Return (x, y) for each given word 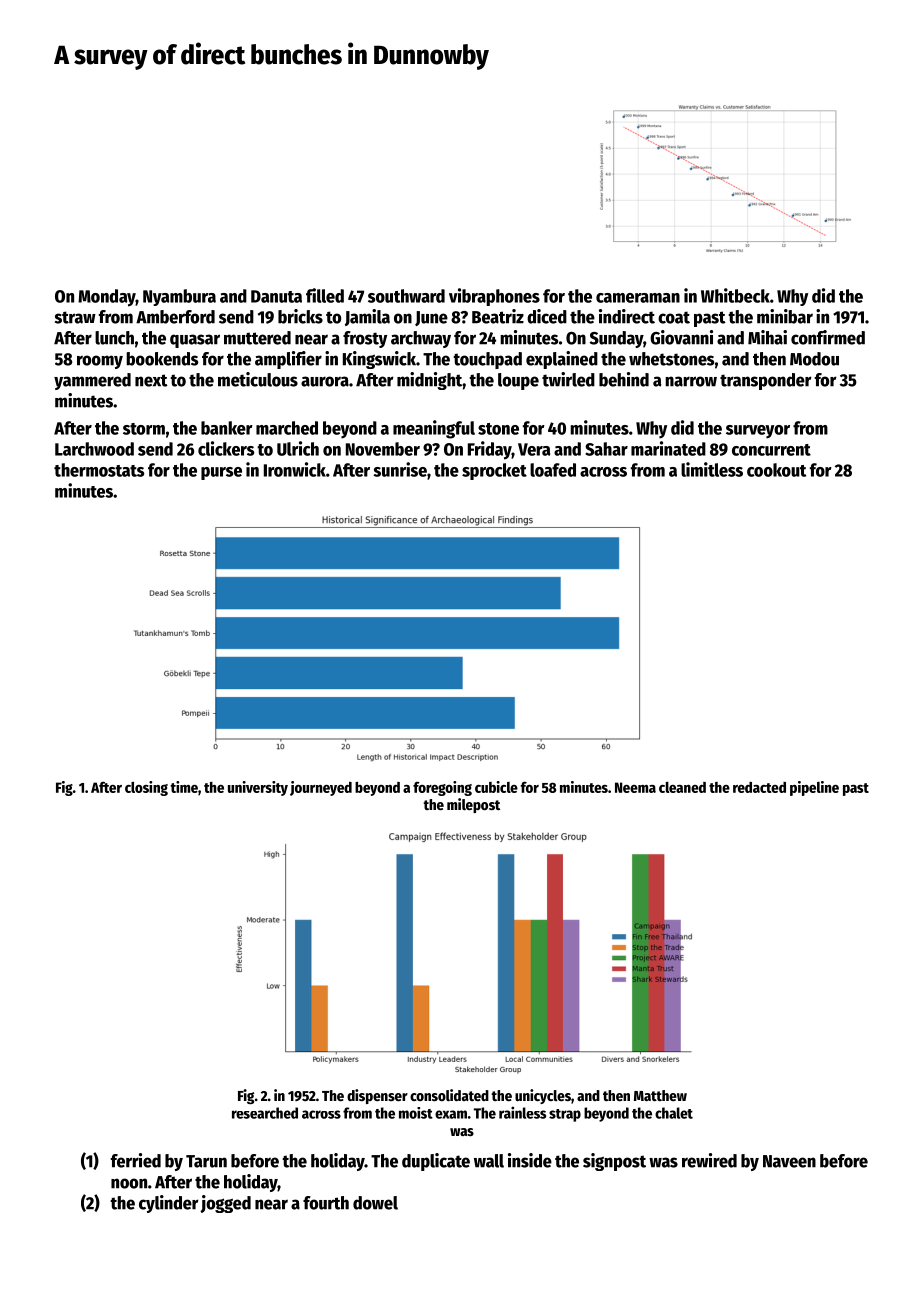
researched (265, 1113)
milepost (473, 805)
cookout (776, 470)
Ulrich (298, 448)
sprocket (494, 471)
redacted (759, 787)
